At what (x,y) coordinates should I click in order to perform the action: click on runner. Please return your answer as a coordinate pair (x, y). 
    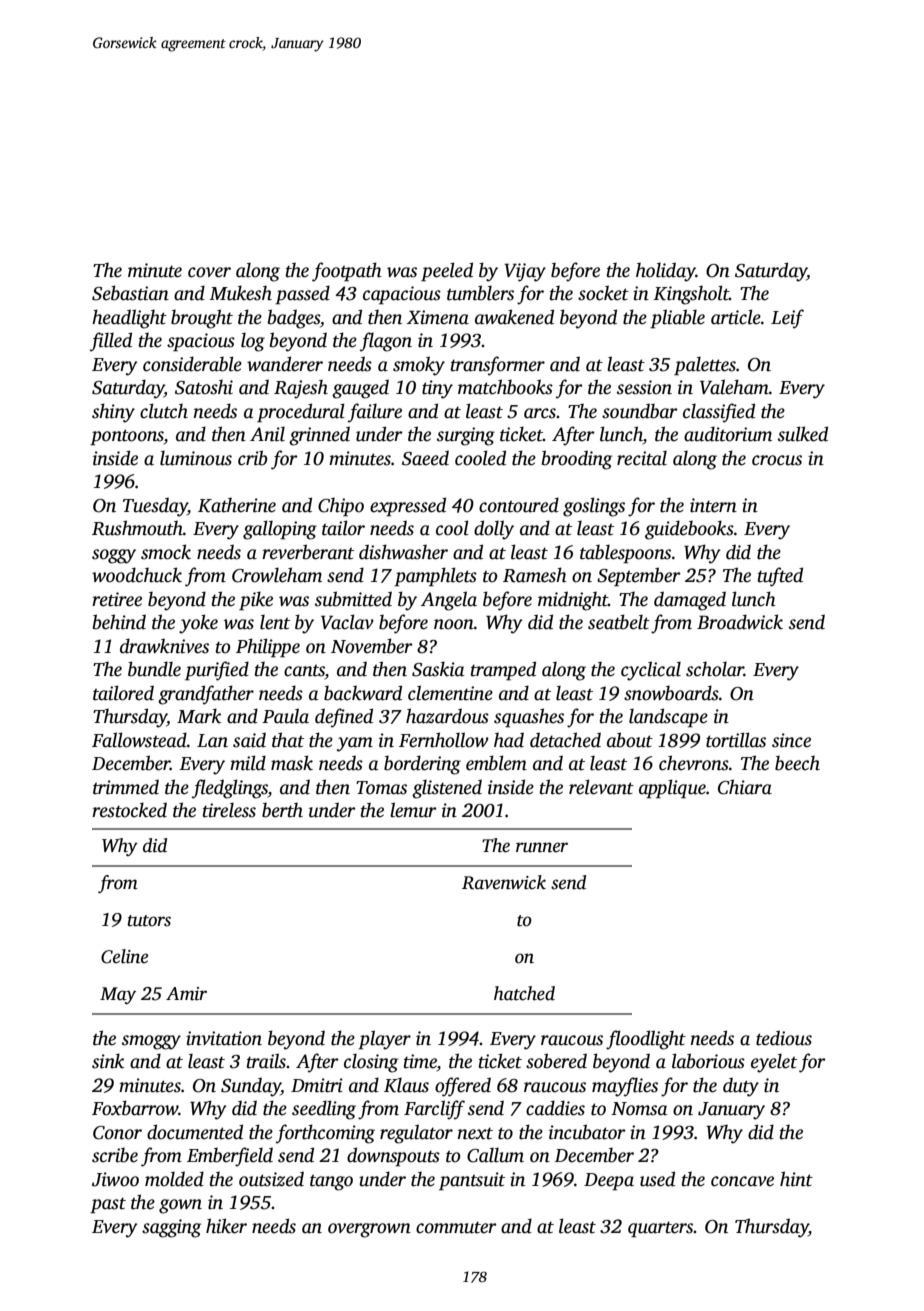
    Looking at the image, I should click on (542, 847).
